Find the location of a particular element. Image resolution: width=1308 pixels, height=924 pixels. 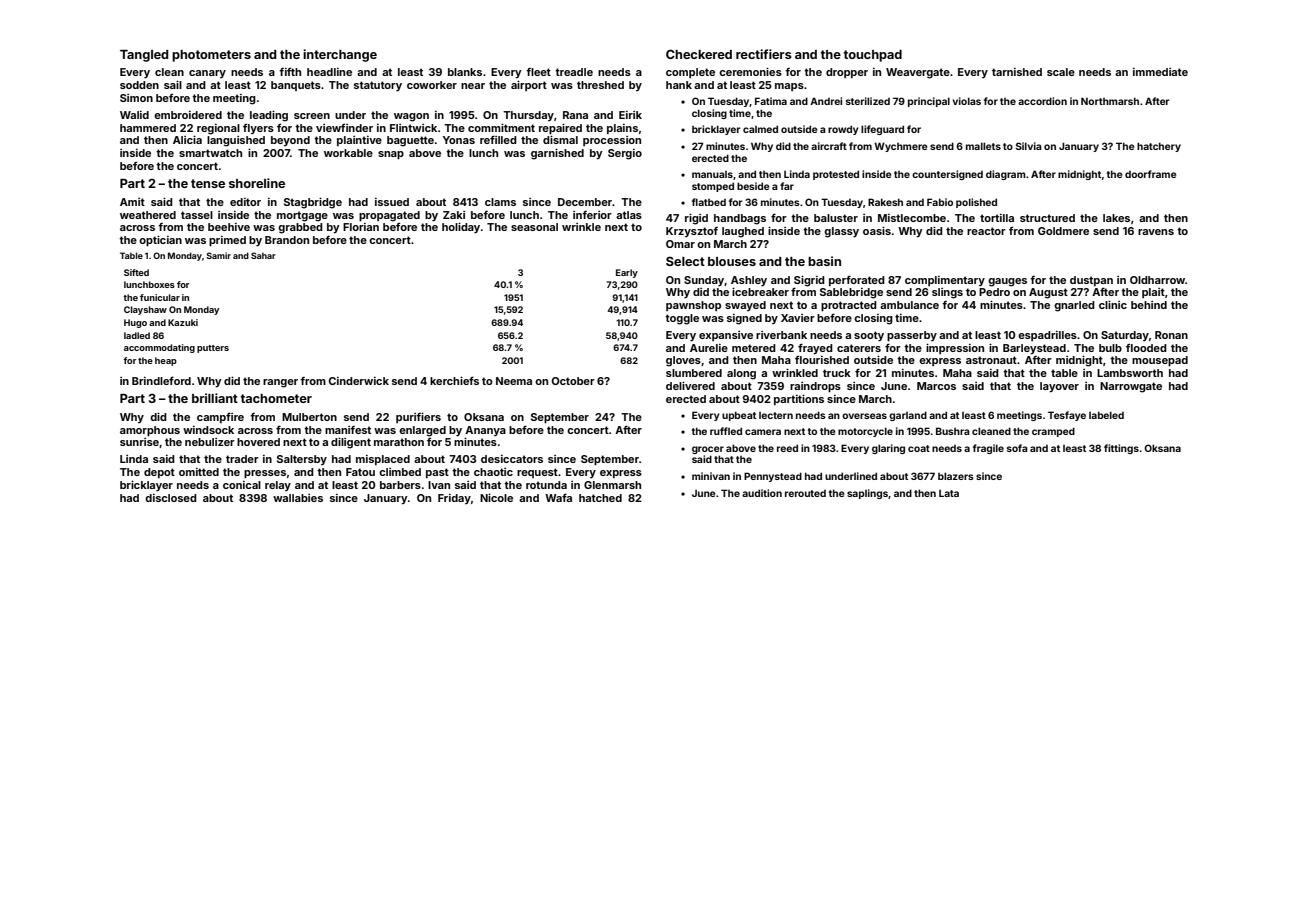

hammered is located at coordinates (148, 128).
